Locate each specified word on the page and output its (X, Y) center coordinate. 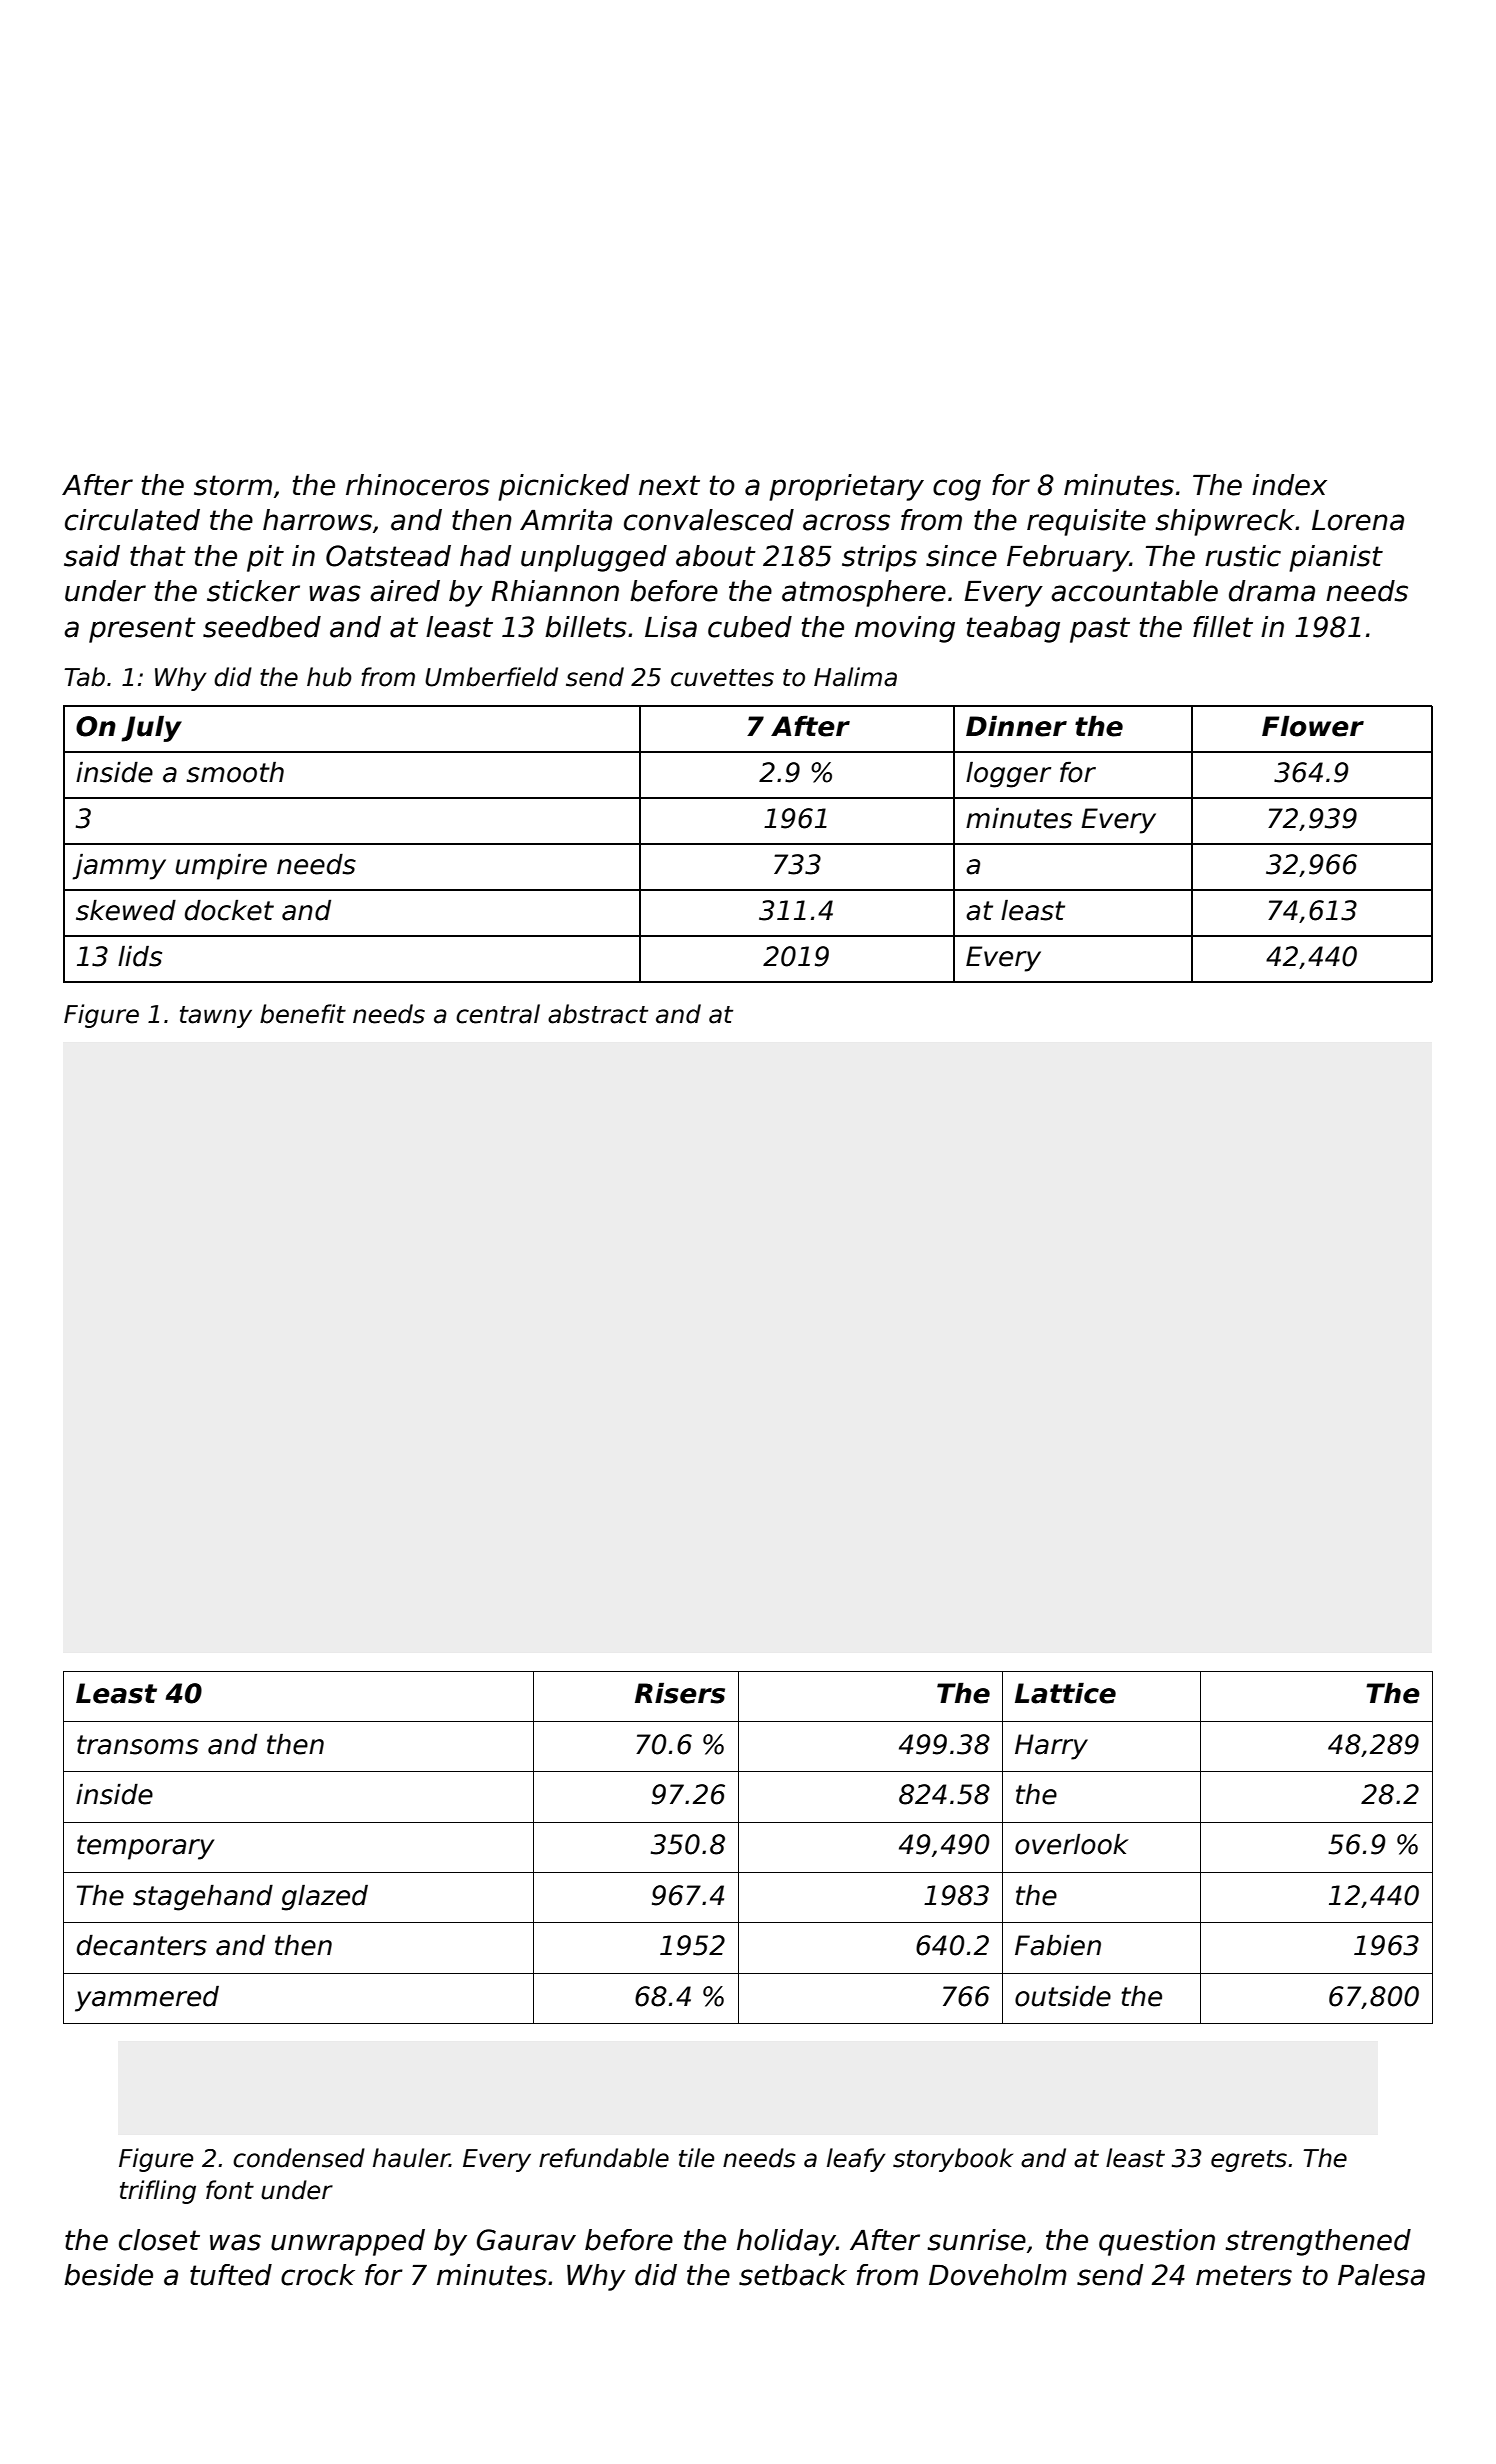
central (498, 1014)
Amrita (566, 520)
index (1289, 485)
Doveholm (998, 2275)
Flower (1313, 726)
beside (108, 2275)
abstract (598, 1014)
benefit (303, 1014)
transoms (138, 1745)
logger (1008, 775)
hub (329, 677)
